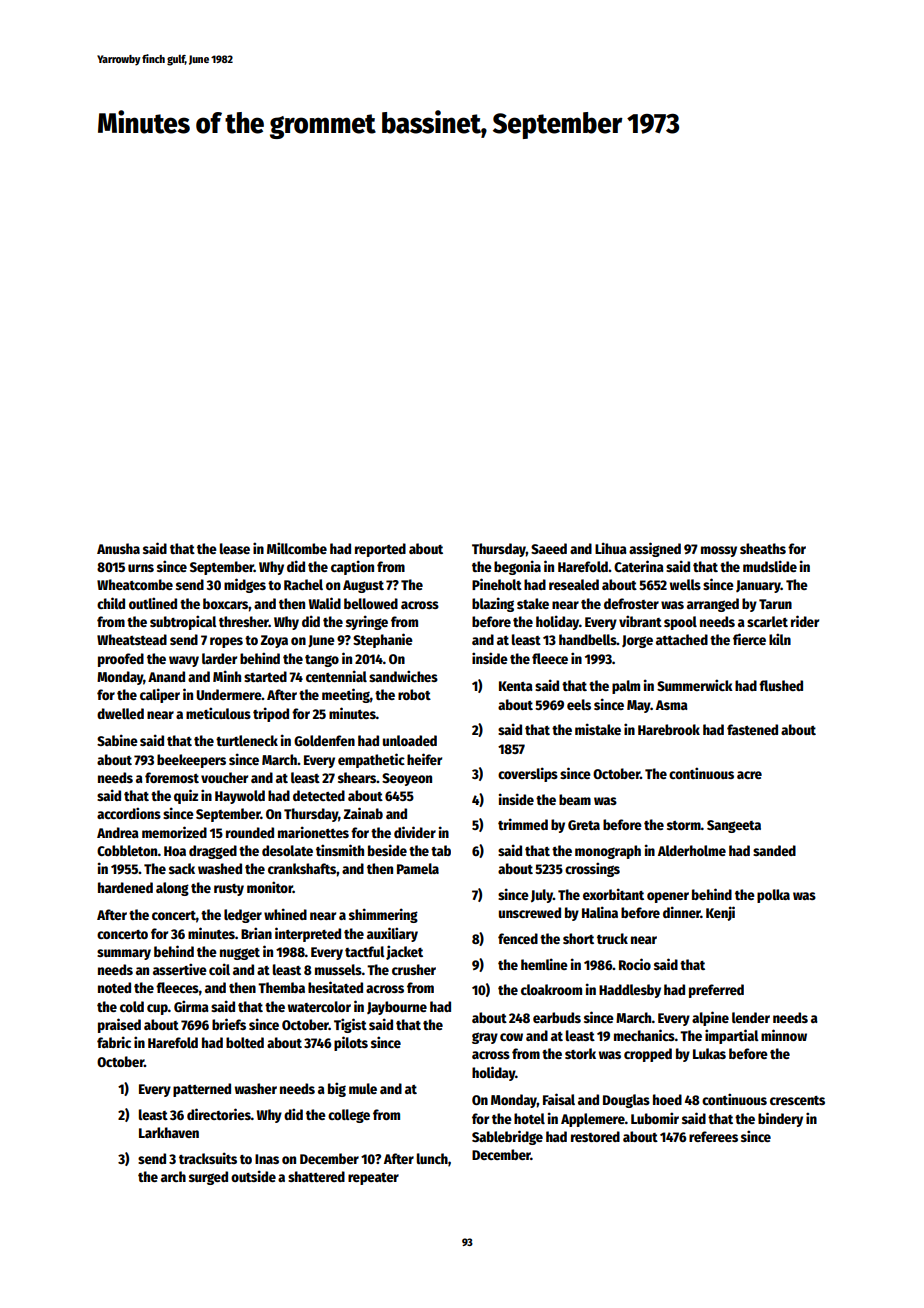  Describe the element at coordinates (780, 1119) in the screenshot. I see `bindery` at that location.
